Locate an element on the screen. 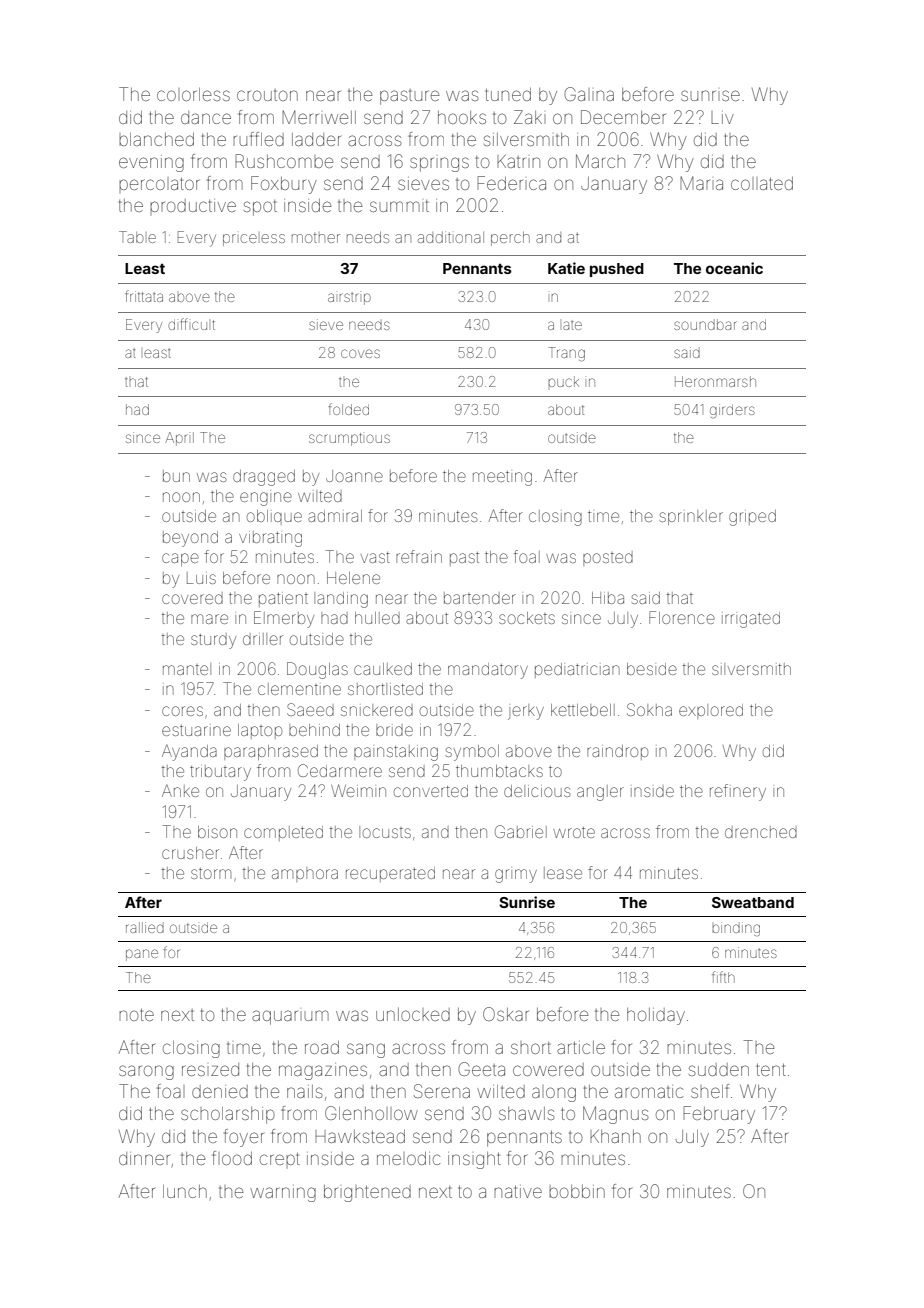 The height and width of the screenshot is (1308, 924). shelf is located at coordinates (710, 1091).
